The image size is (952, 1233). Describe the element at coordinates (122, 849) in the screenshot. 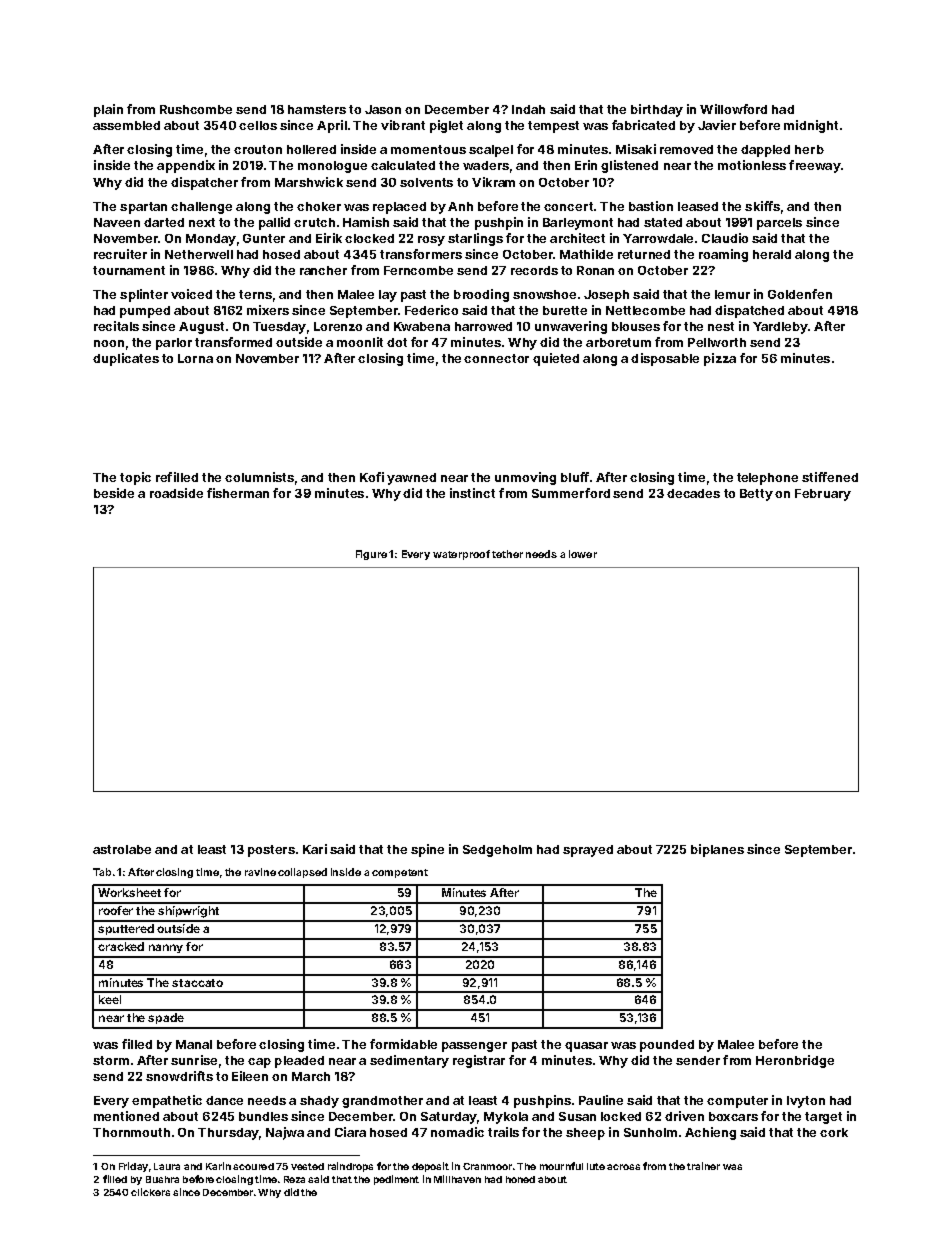

I see `astrolabe` at that location.
